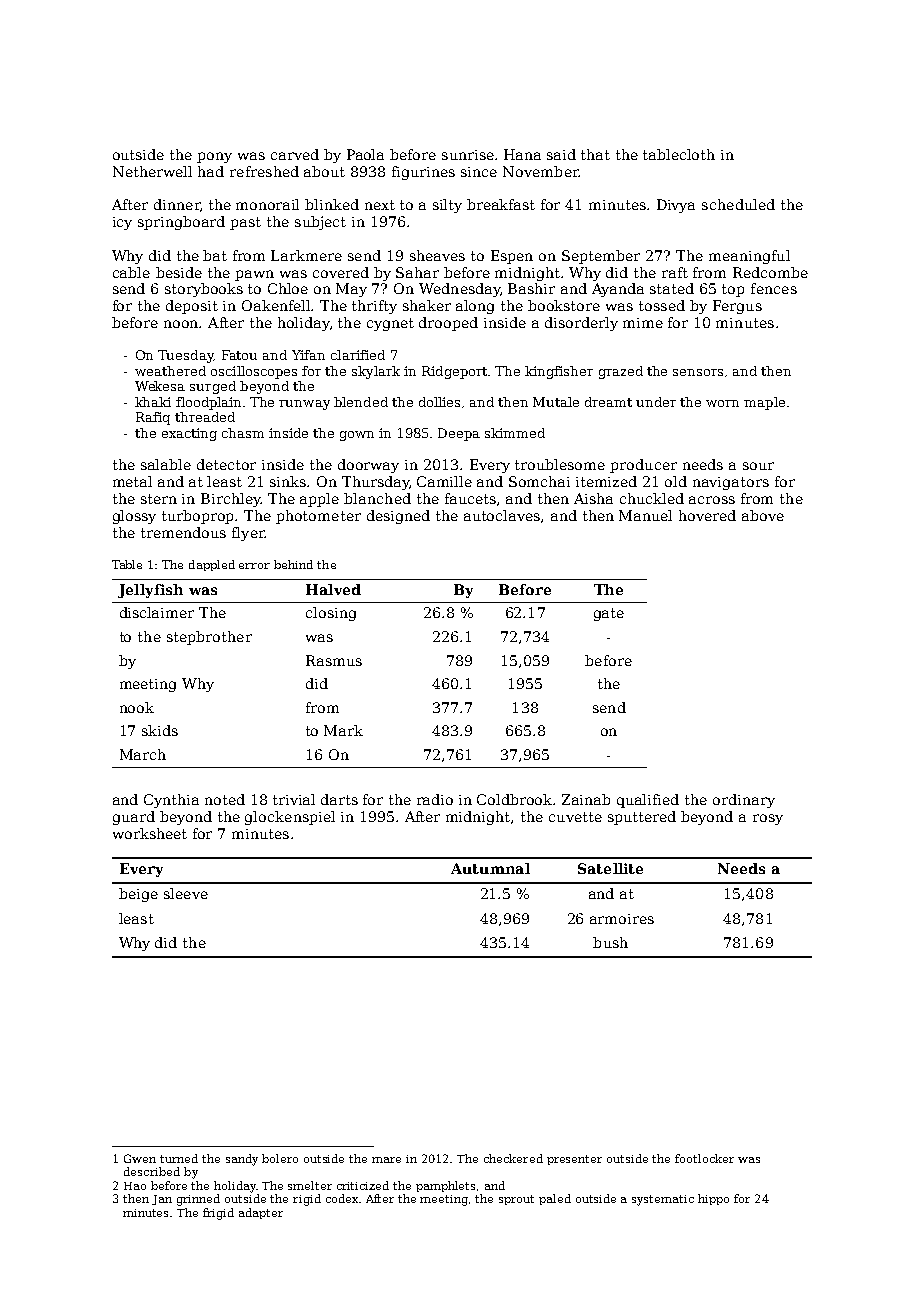  What do you see at coordinates (595, 154) in the screenshot?
I see `that` at bounding box center [595, 154].
